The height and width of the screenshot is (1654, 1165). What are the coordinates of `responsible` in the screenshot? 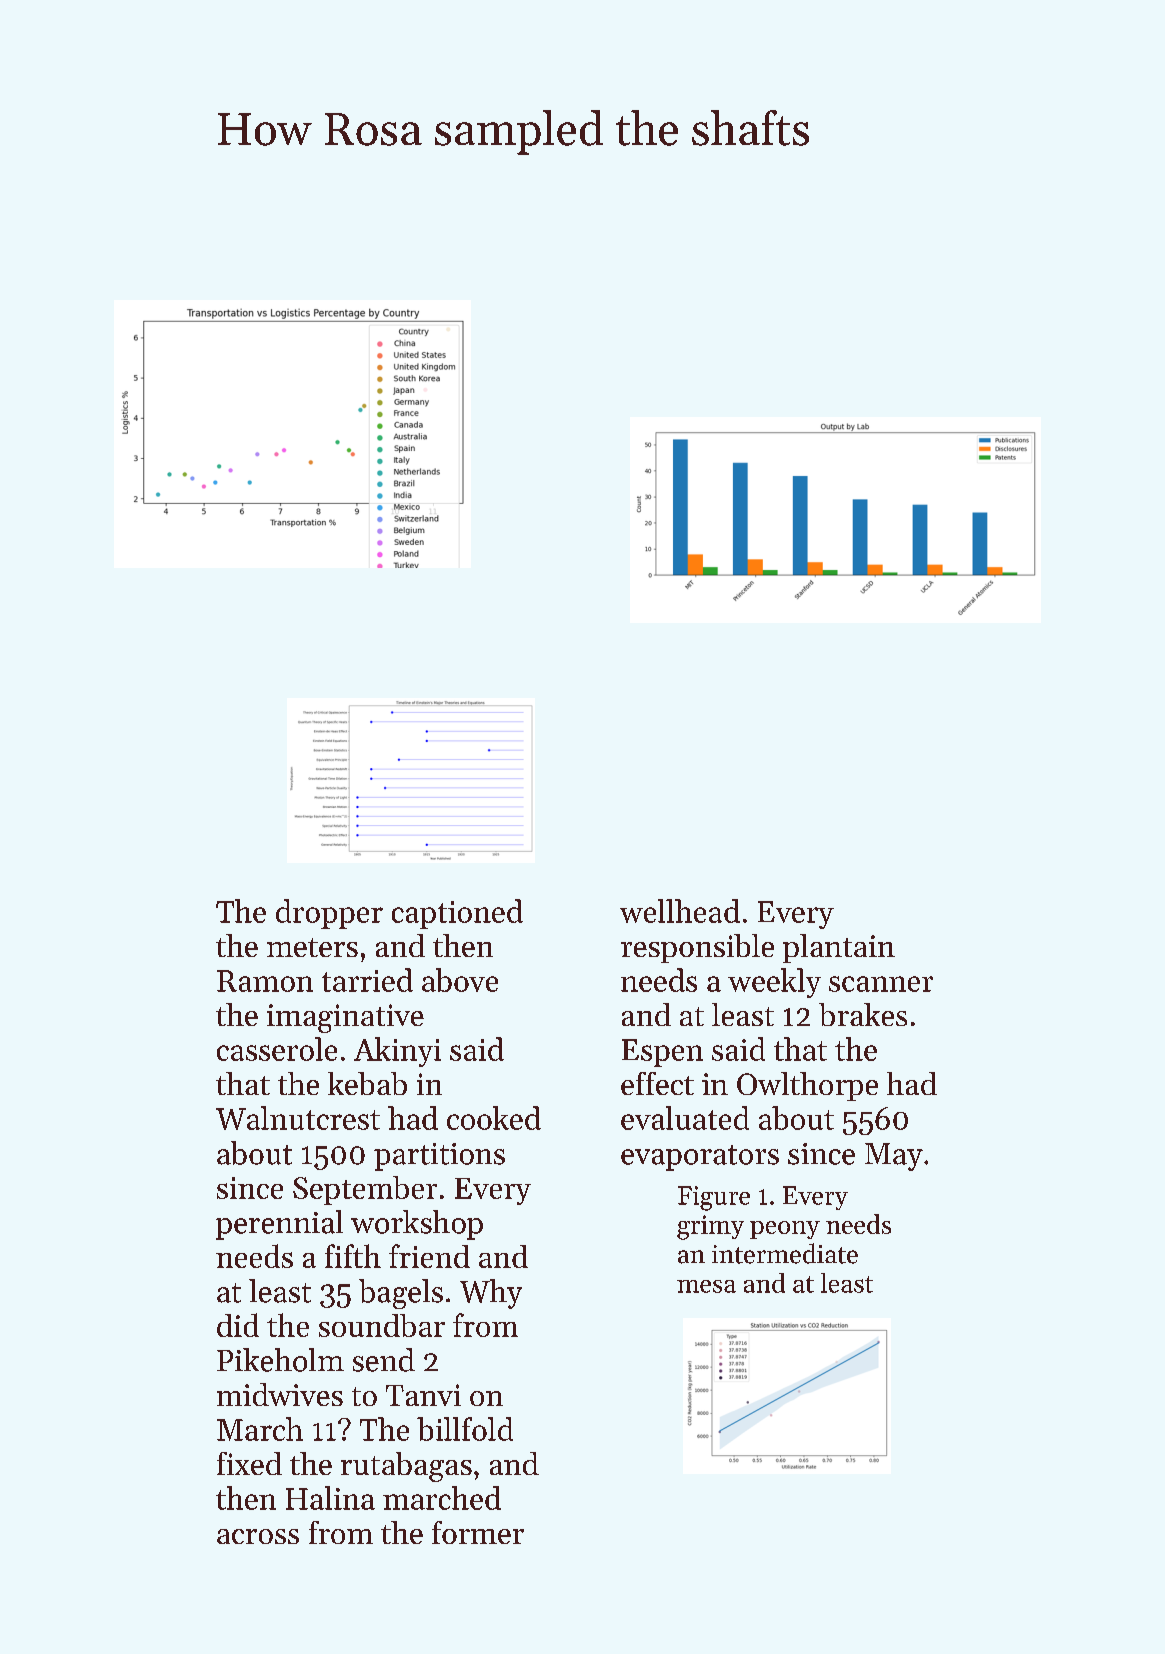 It's located at (697, 948).
